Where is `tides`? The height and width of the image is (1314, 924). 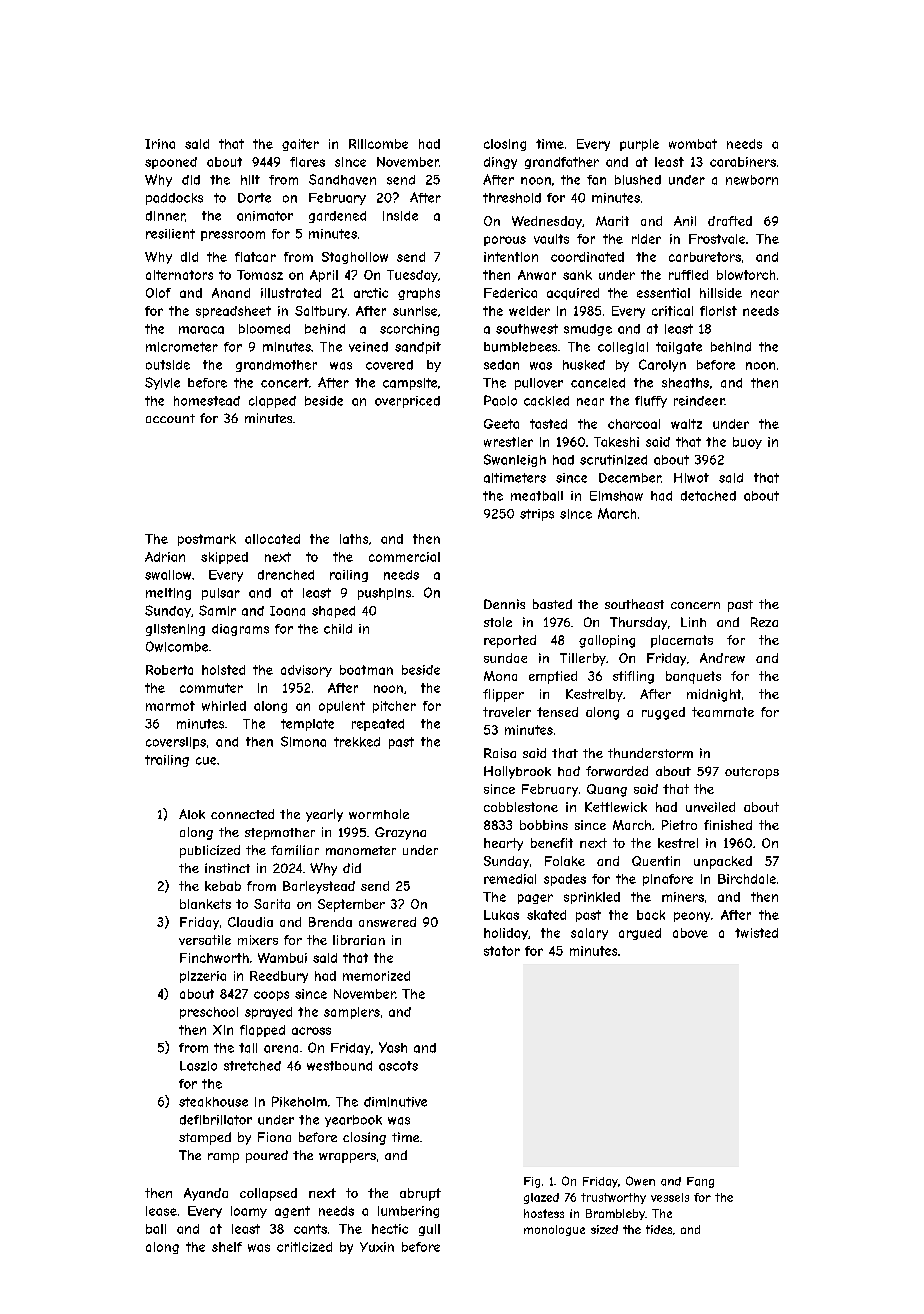 tides is located at coordinates (659, 1229).
